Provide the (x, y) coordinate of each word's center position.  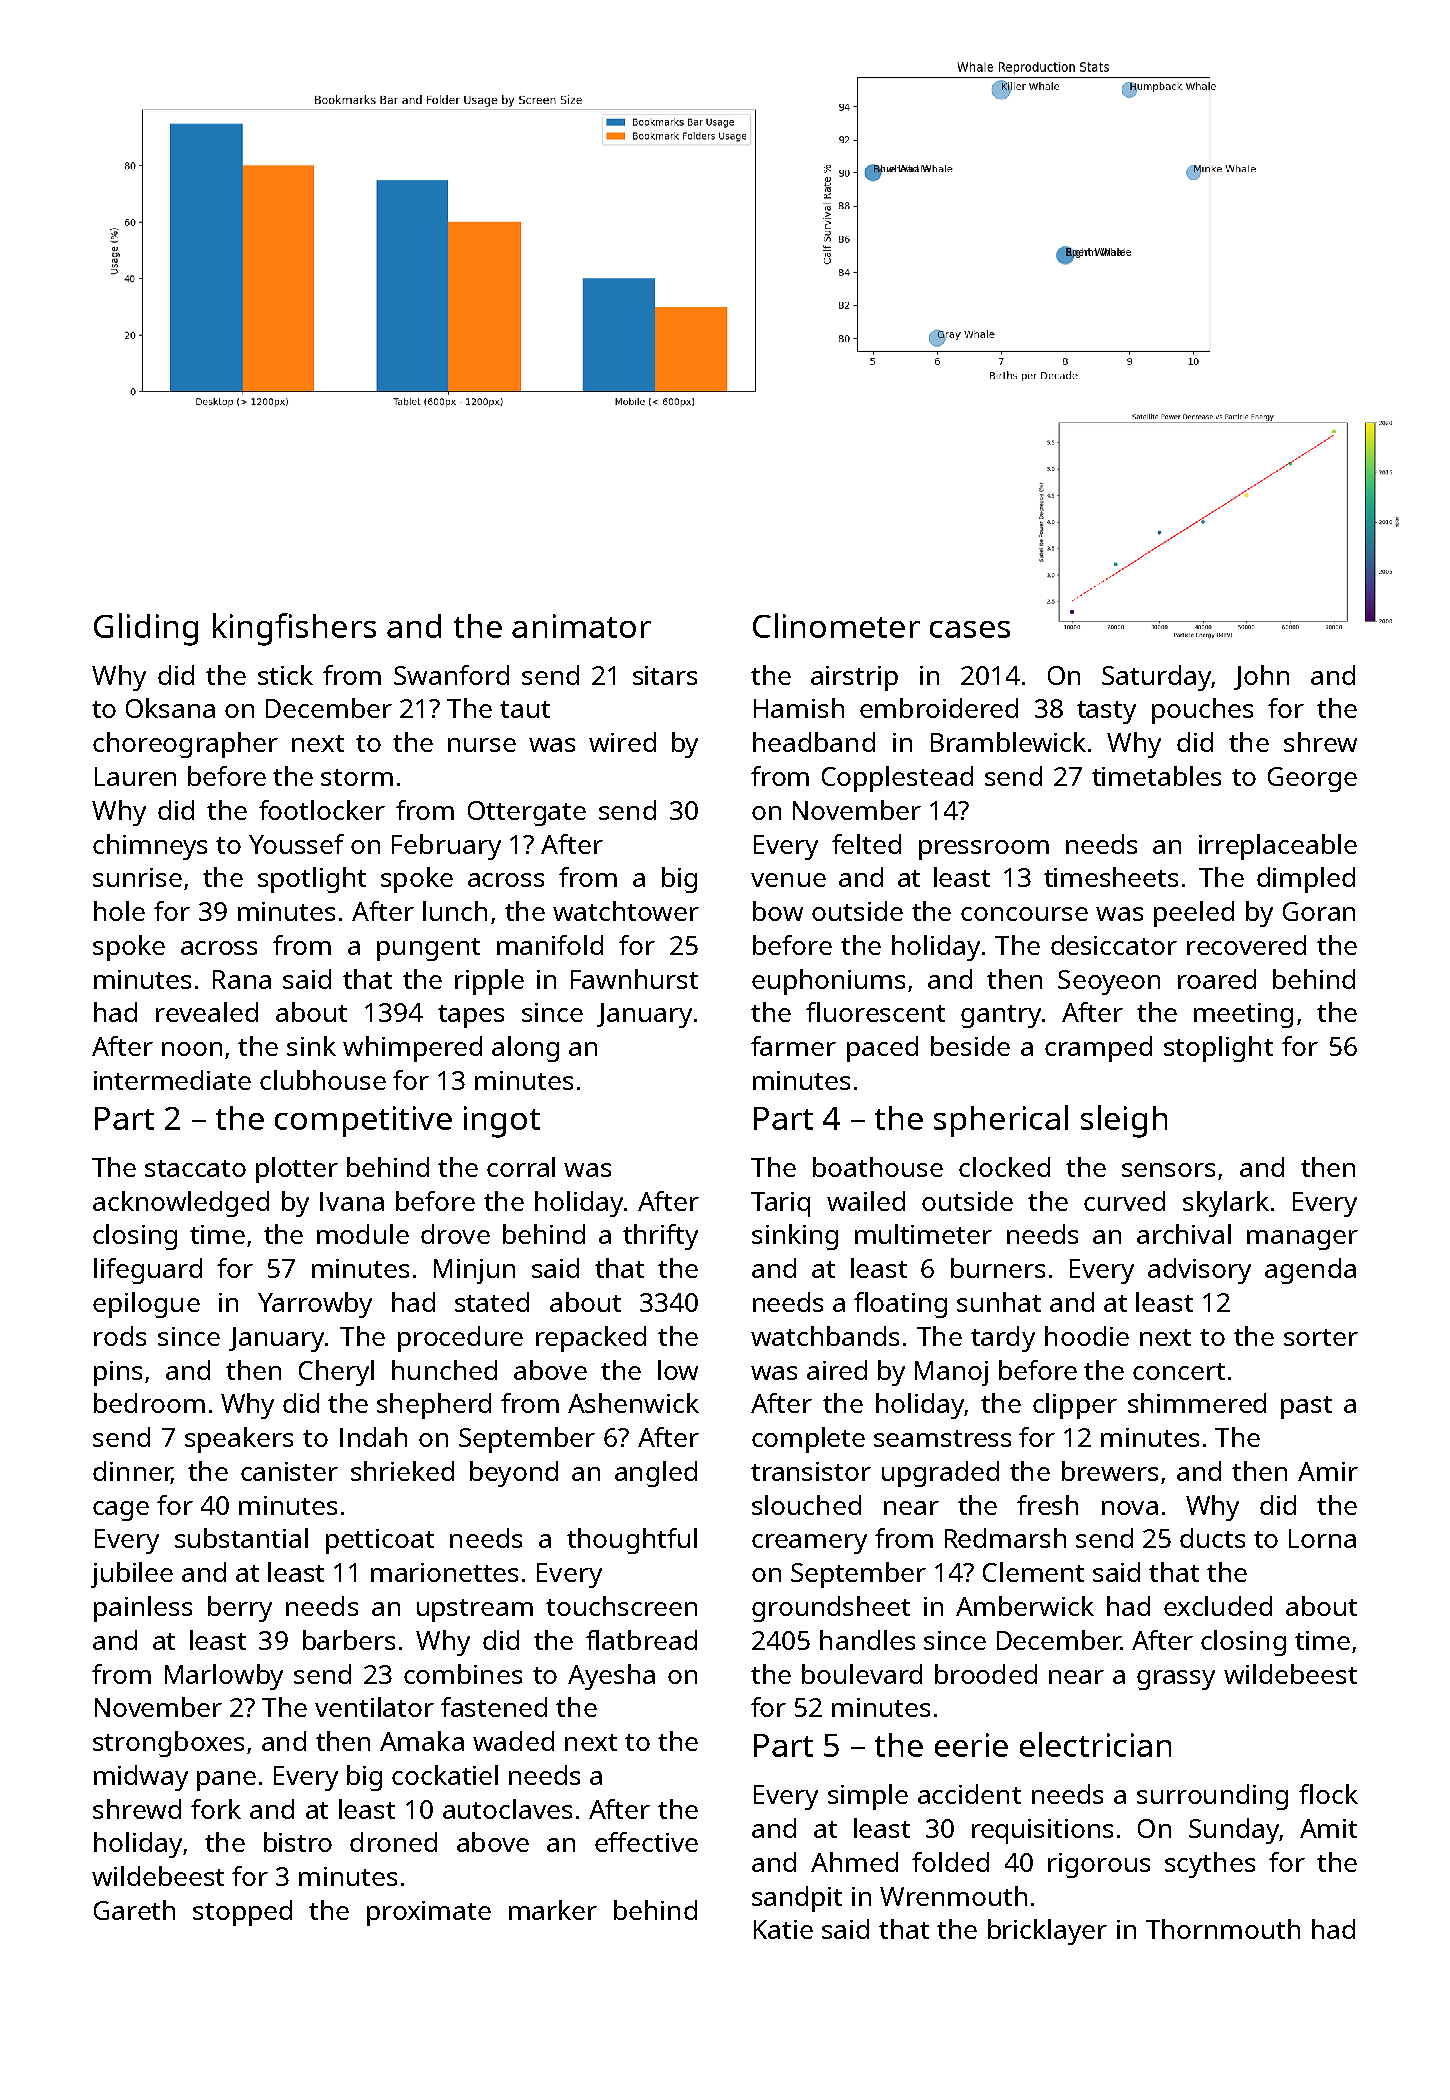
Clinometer (836, 625)
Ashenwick (633, 1403)
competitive (363, 1121)
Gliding (146, 629)
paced (882, 1049)
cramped (1098, 1049)
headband (814, 742)
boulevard (862, 1674)
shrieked (402, 1471)
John (1261, 677)
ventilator (374, 1707)
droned (393, 1842)
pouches (1202, 711)
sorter (1321, 1337)
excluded (1218, 1606)
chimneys (150, 847)
